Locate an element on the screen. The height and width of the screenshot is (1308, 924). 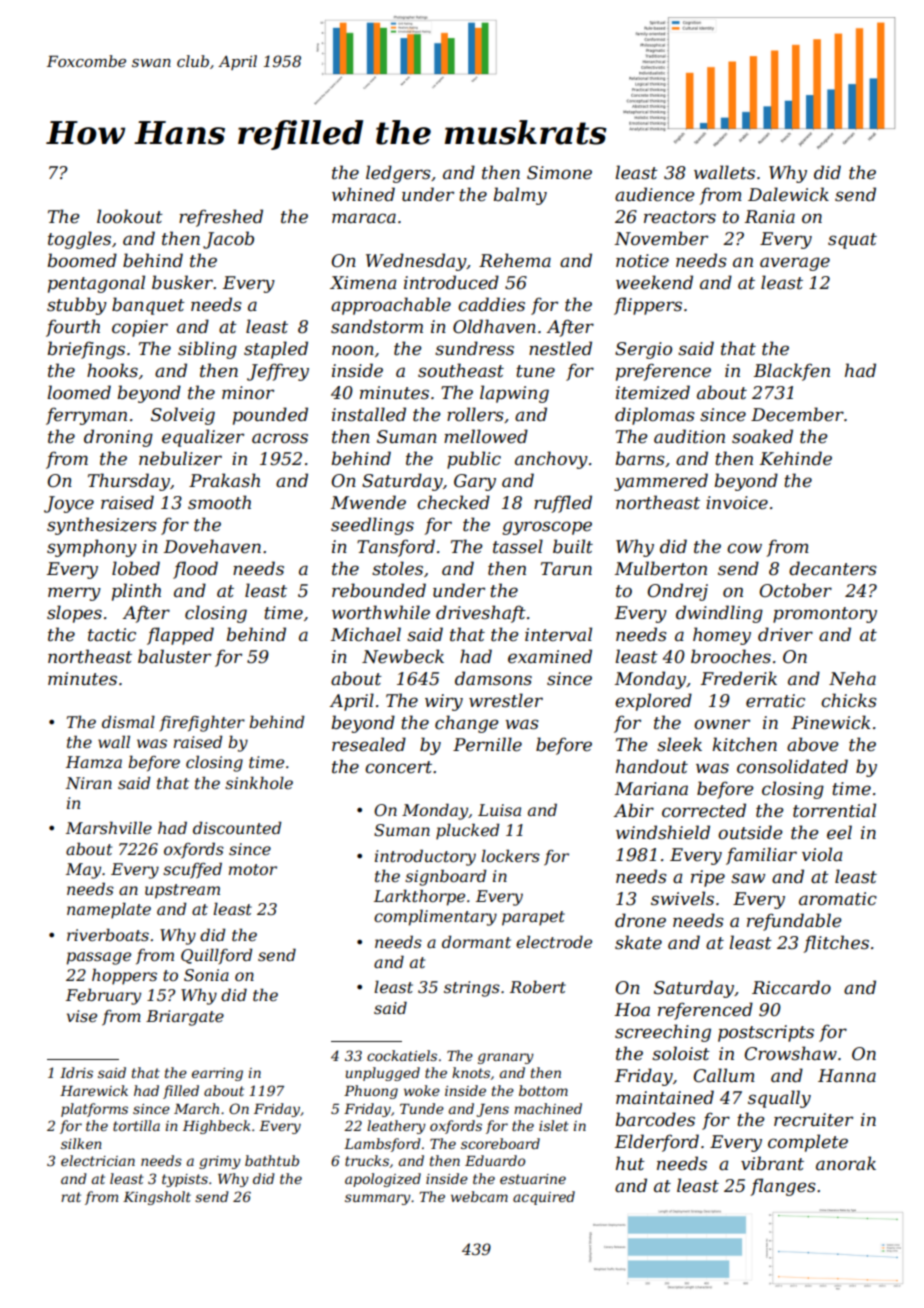
Kingsholt is located at coordinates (157, 1198).
